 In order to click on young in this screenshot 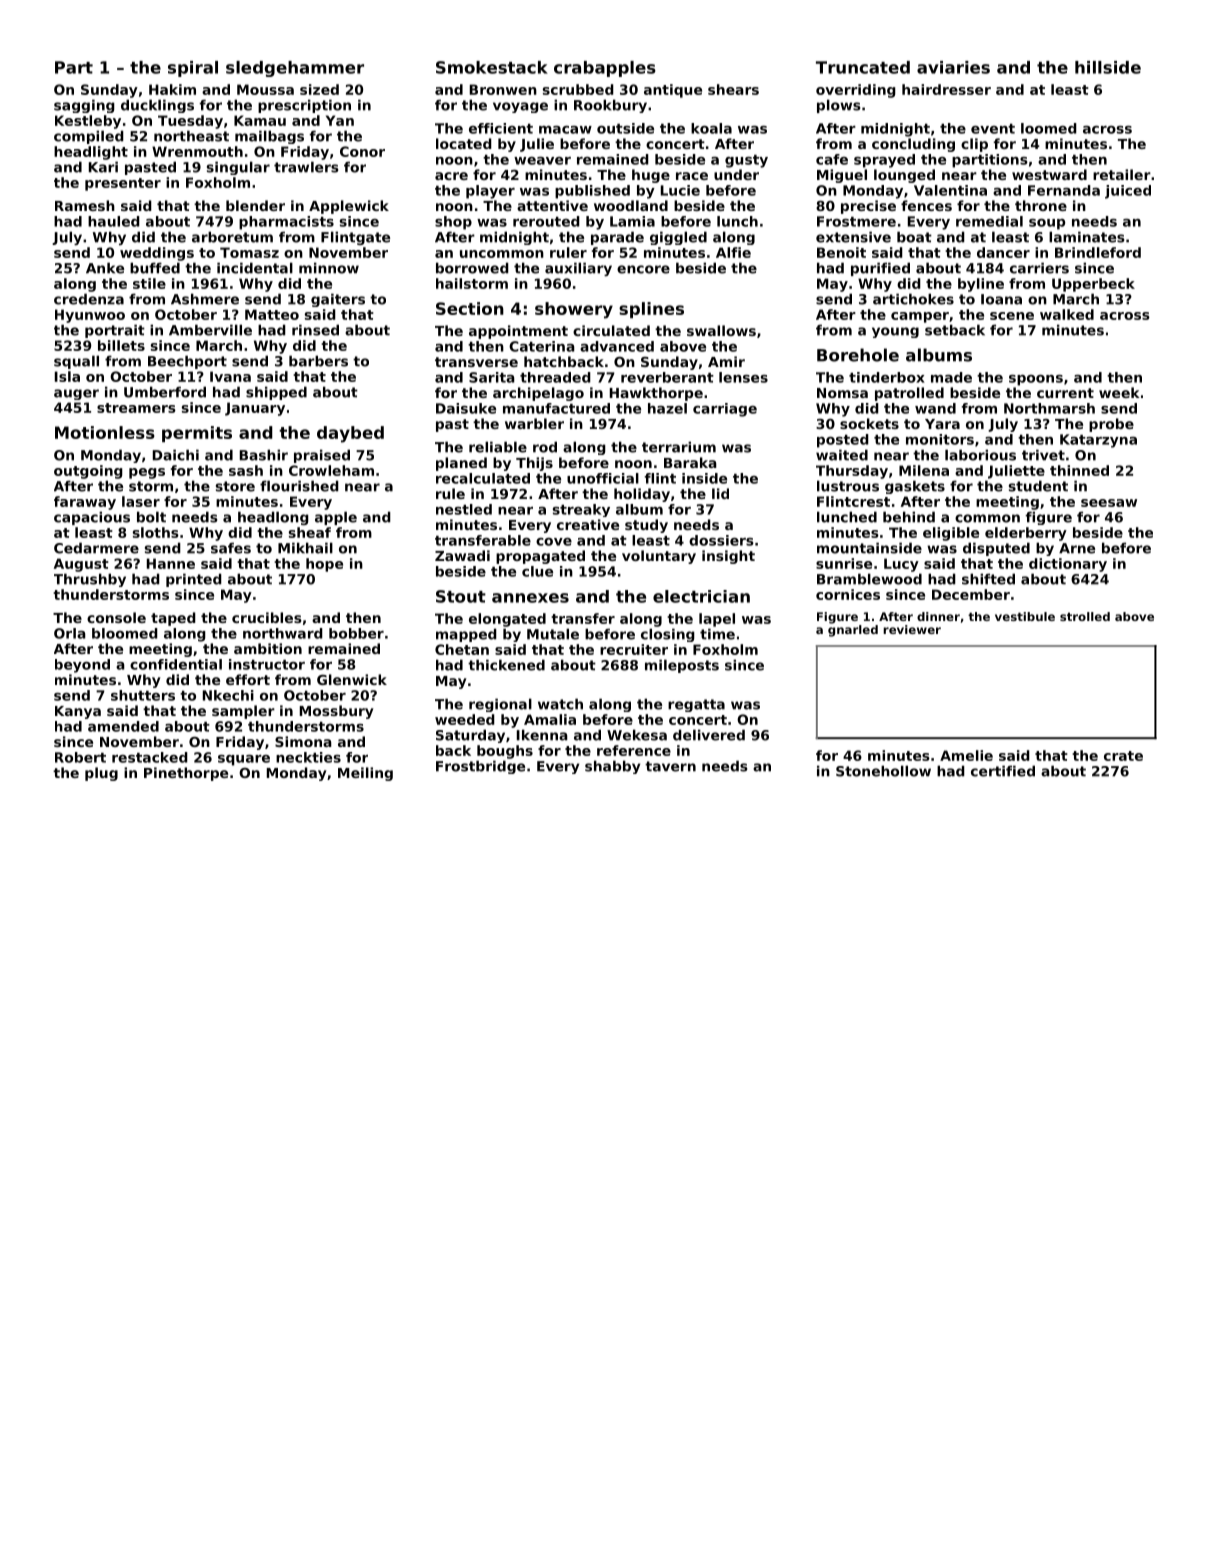, I will do `click(895, 332)`.
